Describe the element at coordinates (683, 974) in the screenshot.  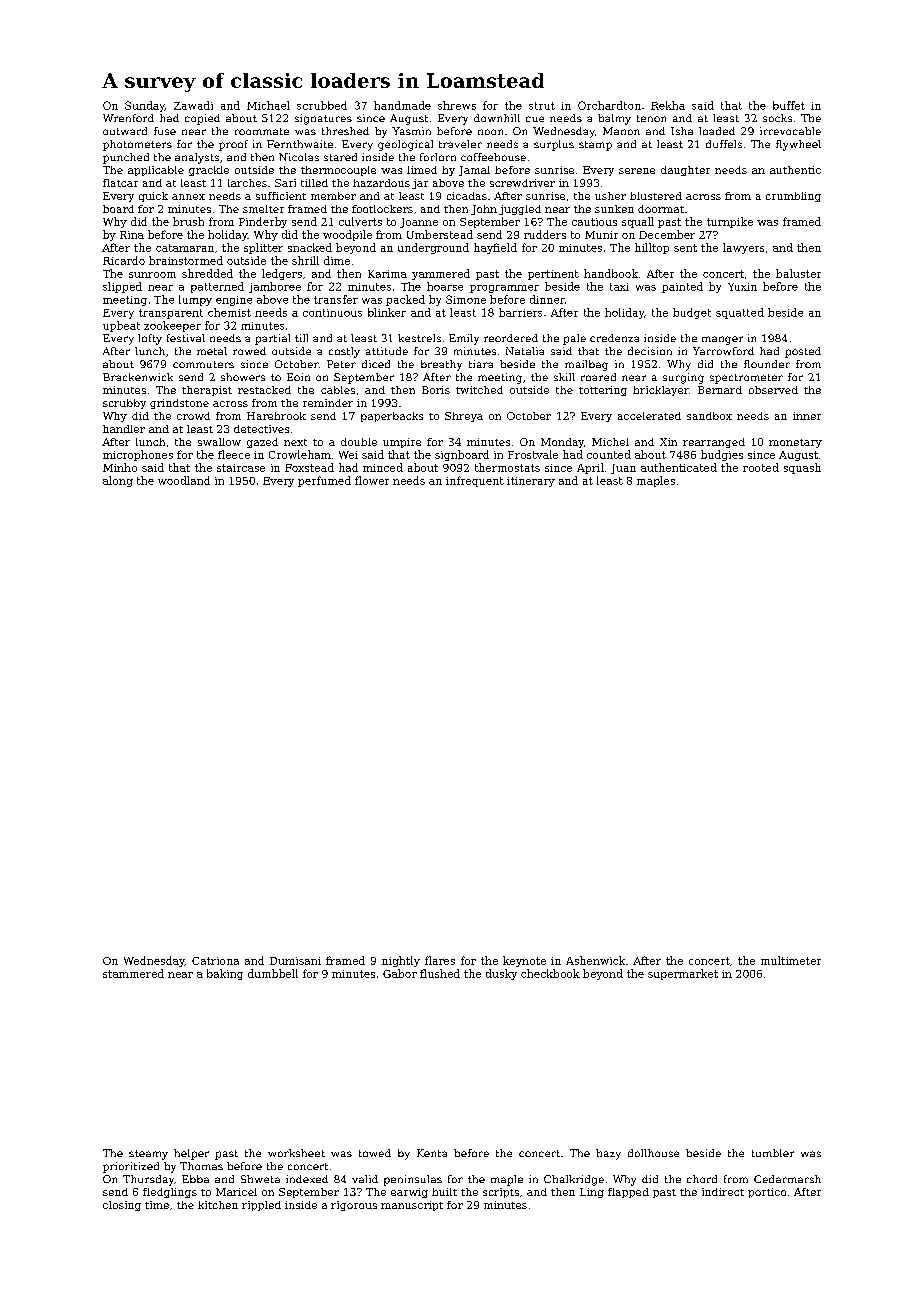
I see `supermarket` at that location.
